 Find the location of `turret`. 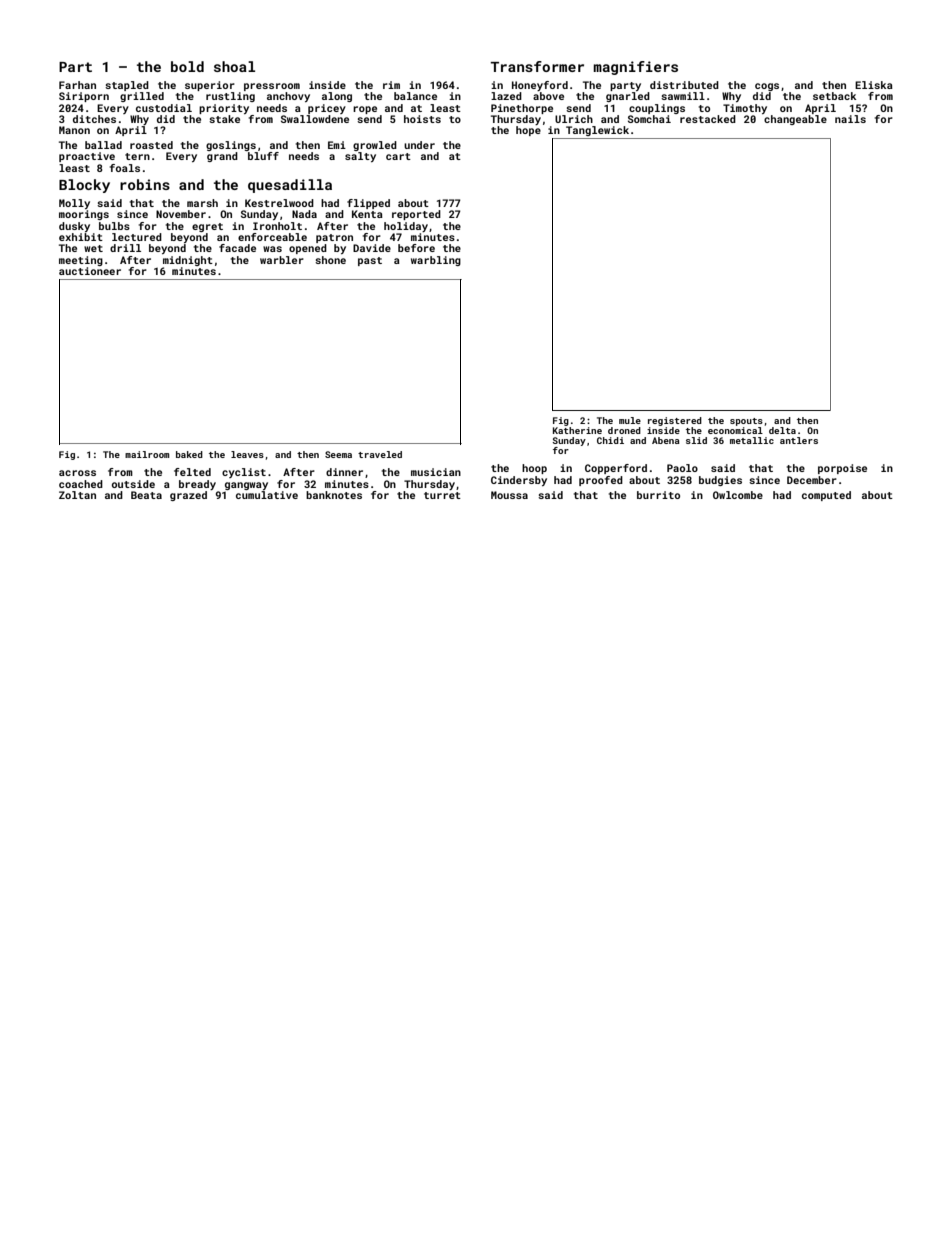

turret is located at coordinates (442, 495).
